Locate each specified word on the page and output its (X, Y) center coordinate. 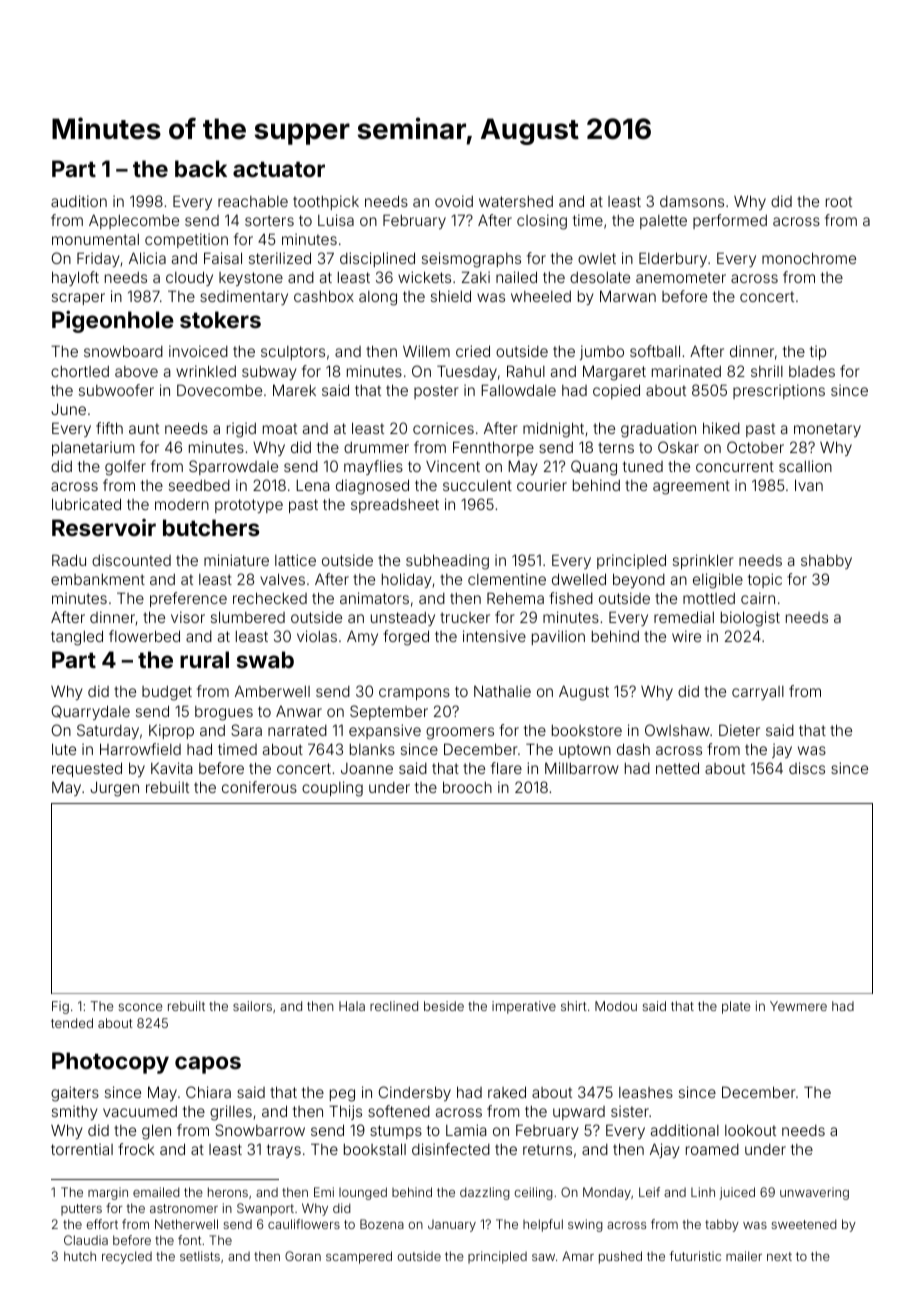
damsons (692, 201)
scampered (359, 1257)
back (201, 168)
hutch (80, 1256)
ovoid (454, 201)
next (779, 1256)
